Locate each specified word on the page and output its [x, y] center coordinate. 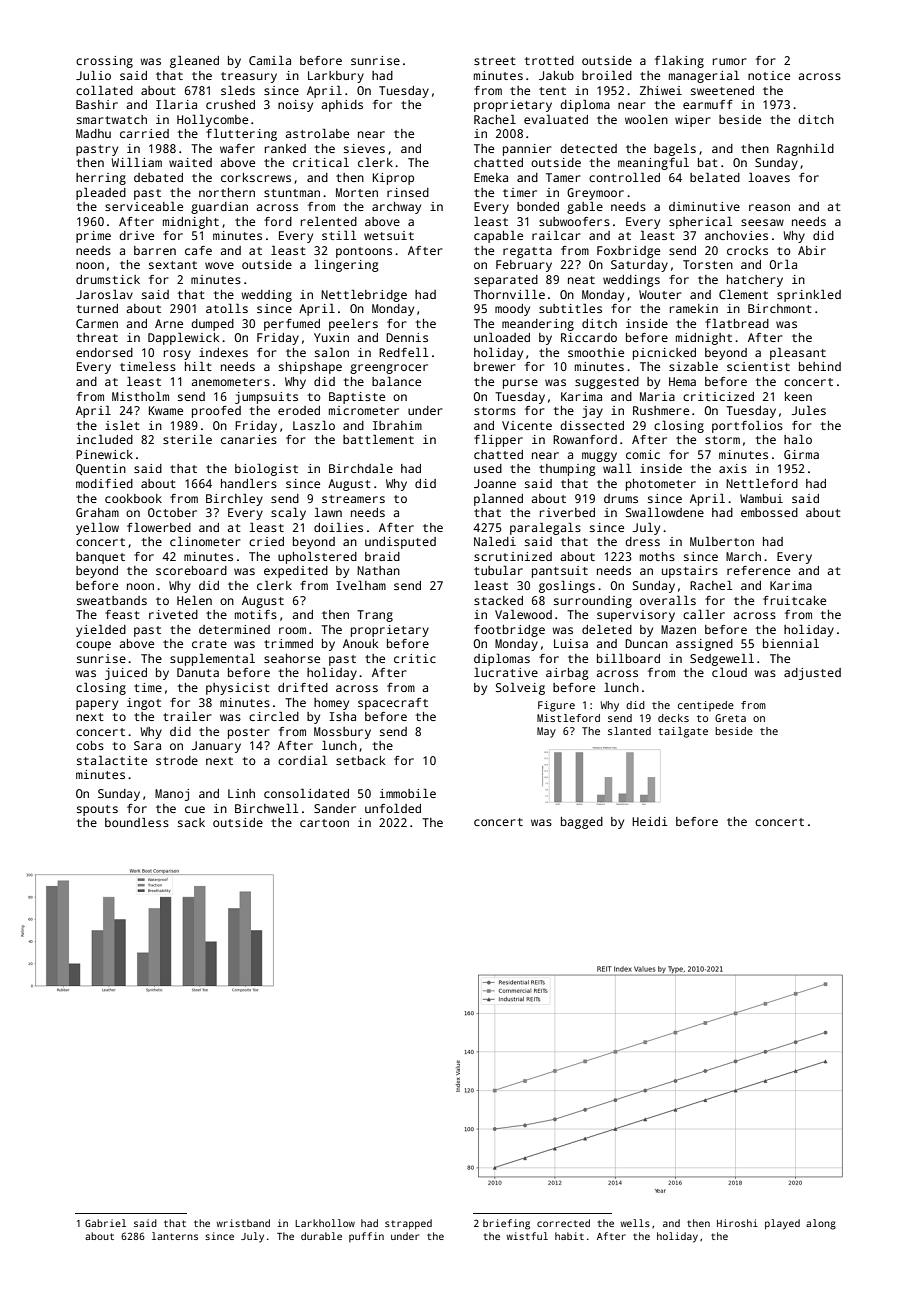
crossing [104, 62]
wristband [243, 1223]
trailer [187, 716]
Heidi [650, 821]
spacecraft [393, 704]
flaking [679, 62]
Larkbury [336, 77]
